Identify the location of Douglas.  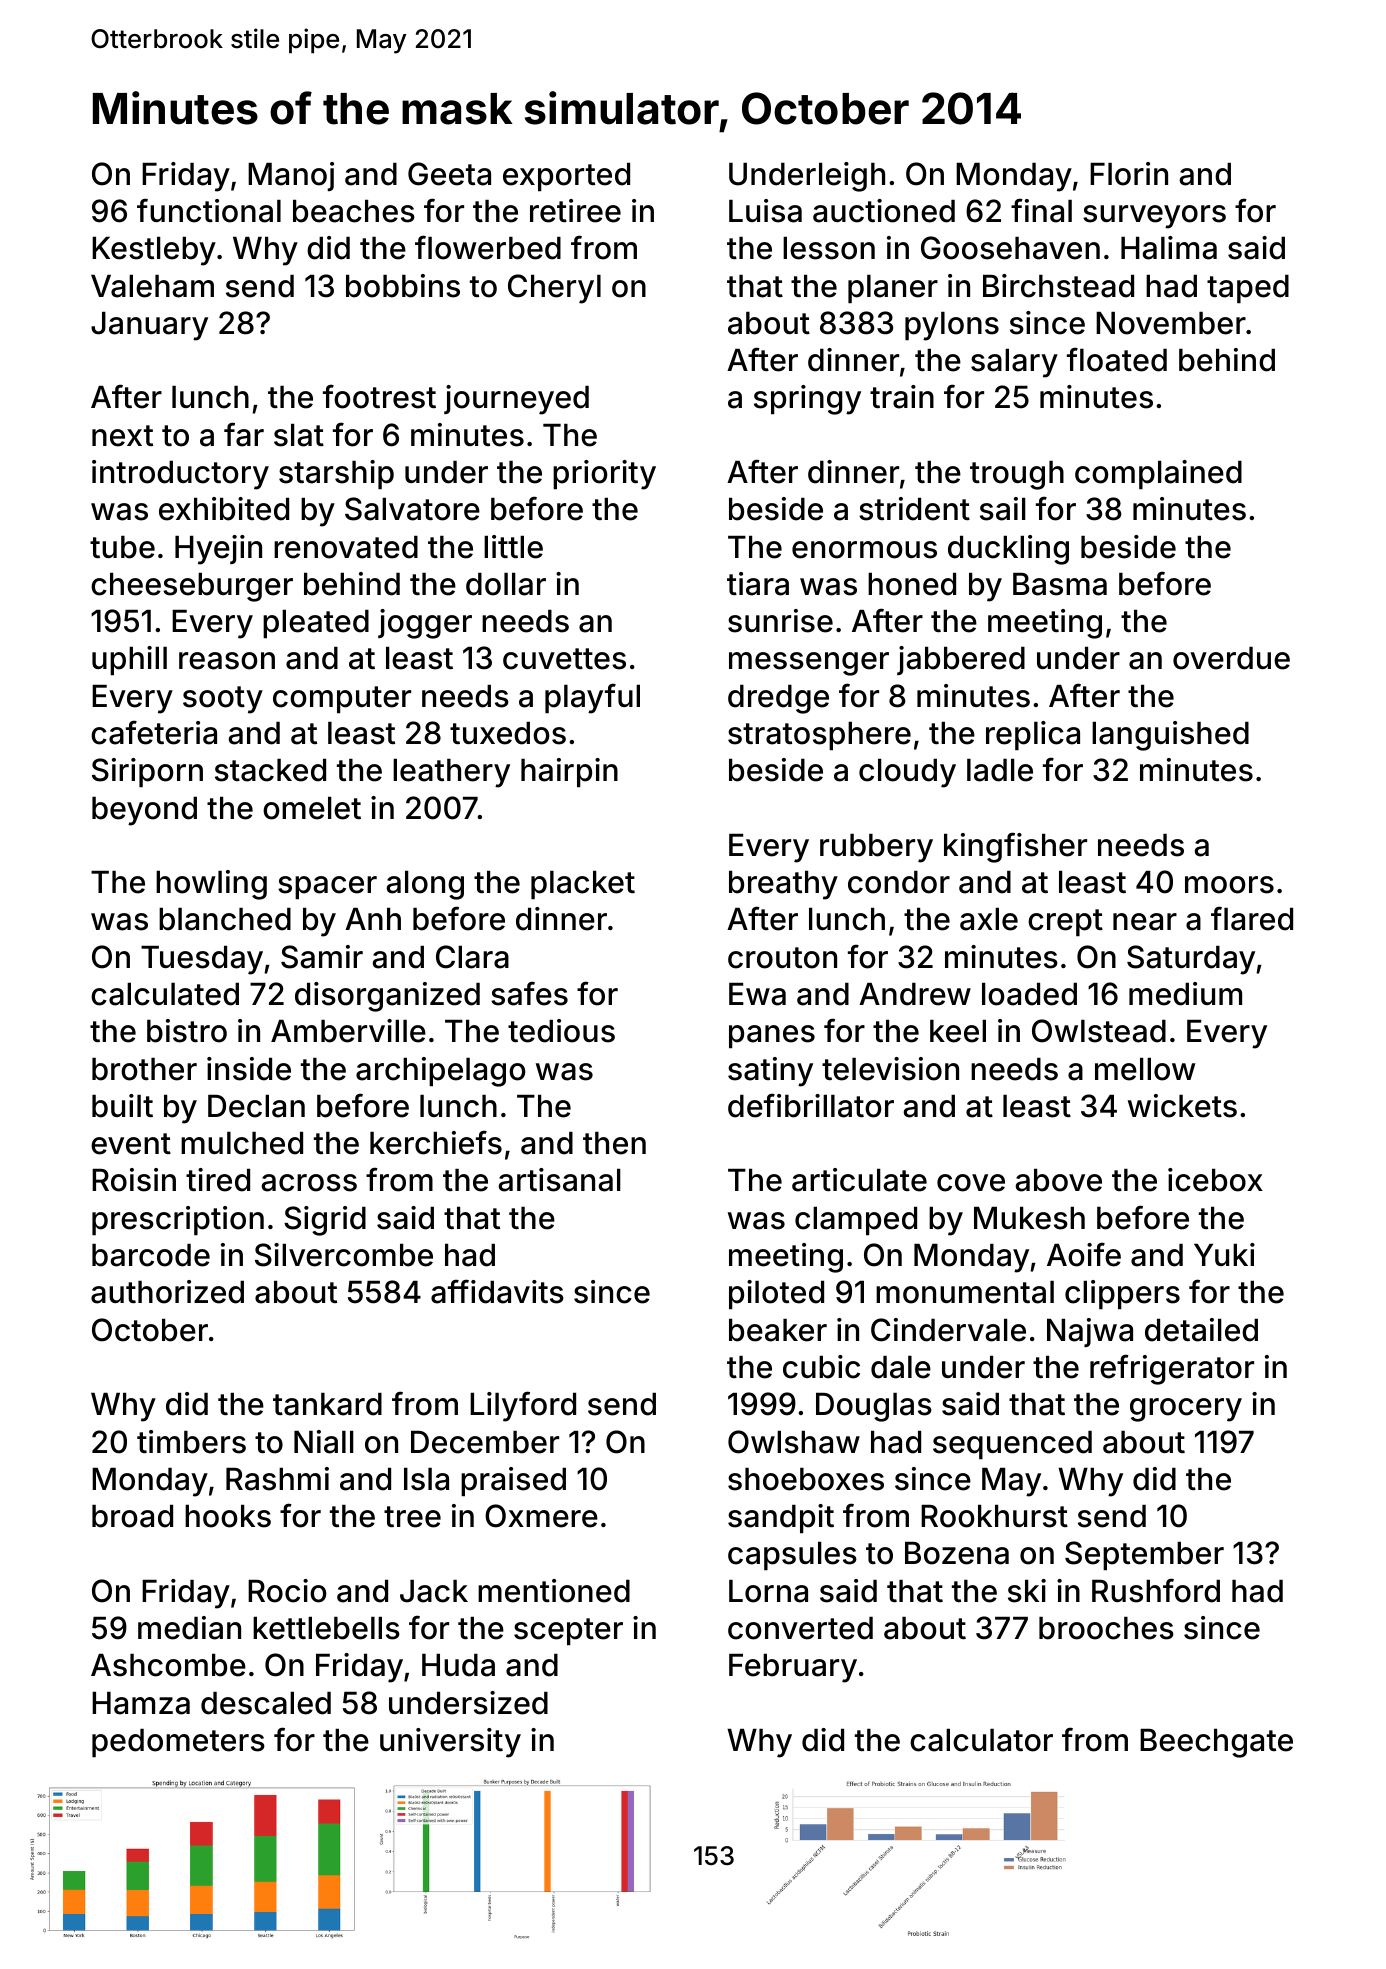
(874, 1407).
